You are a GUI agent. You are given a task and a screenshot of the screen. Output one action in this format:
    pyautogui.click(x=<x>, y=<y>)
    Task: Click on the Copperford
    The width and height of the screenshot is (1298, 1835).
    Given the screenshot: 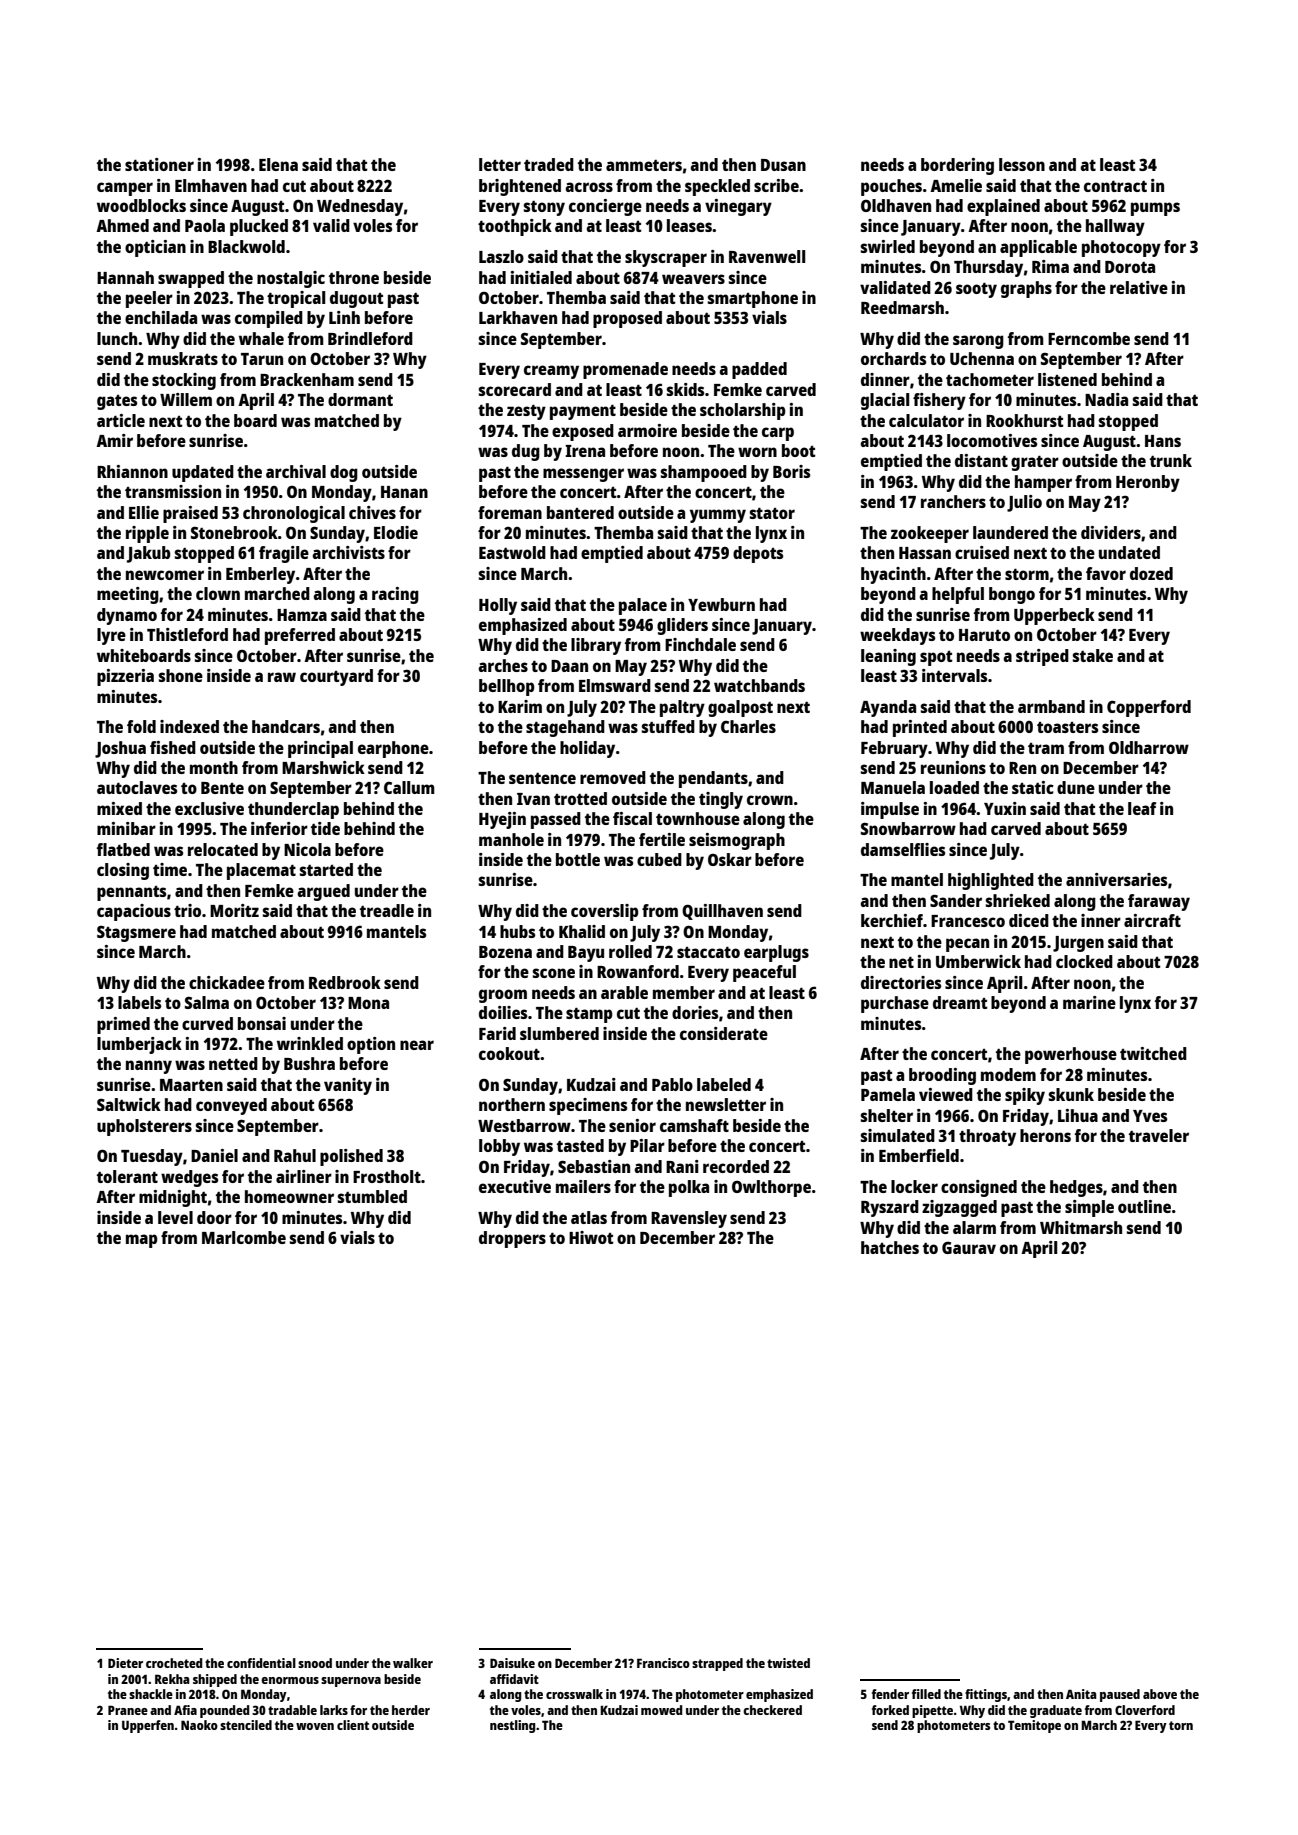 What is the action you would take?
    pyautogui.click(x=1149, y=708)
